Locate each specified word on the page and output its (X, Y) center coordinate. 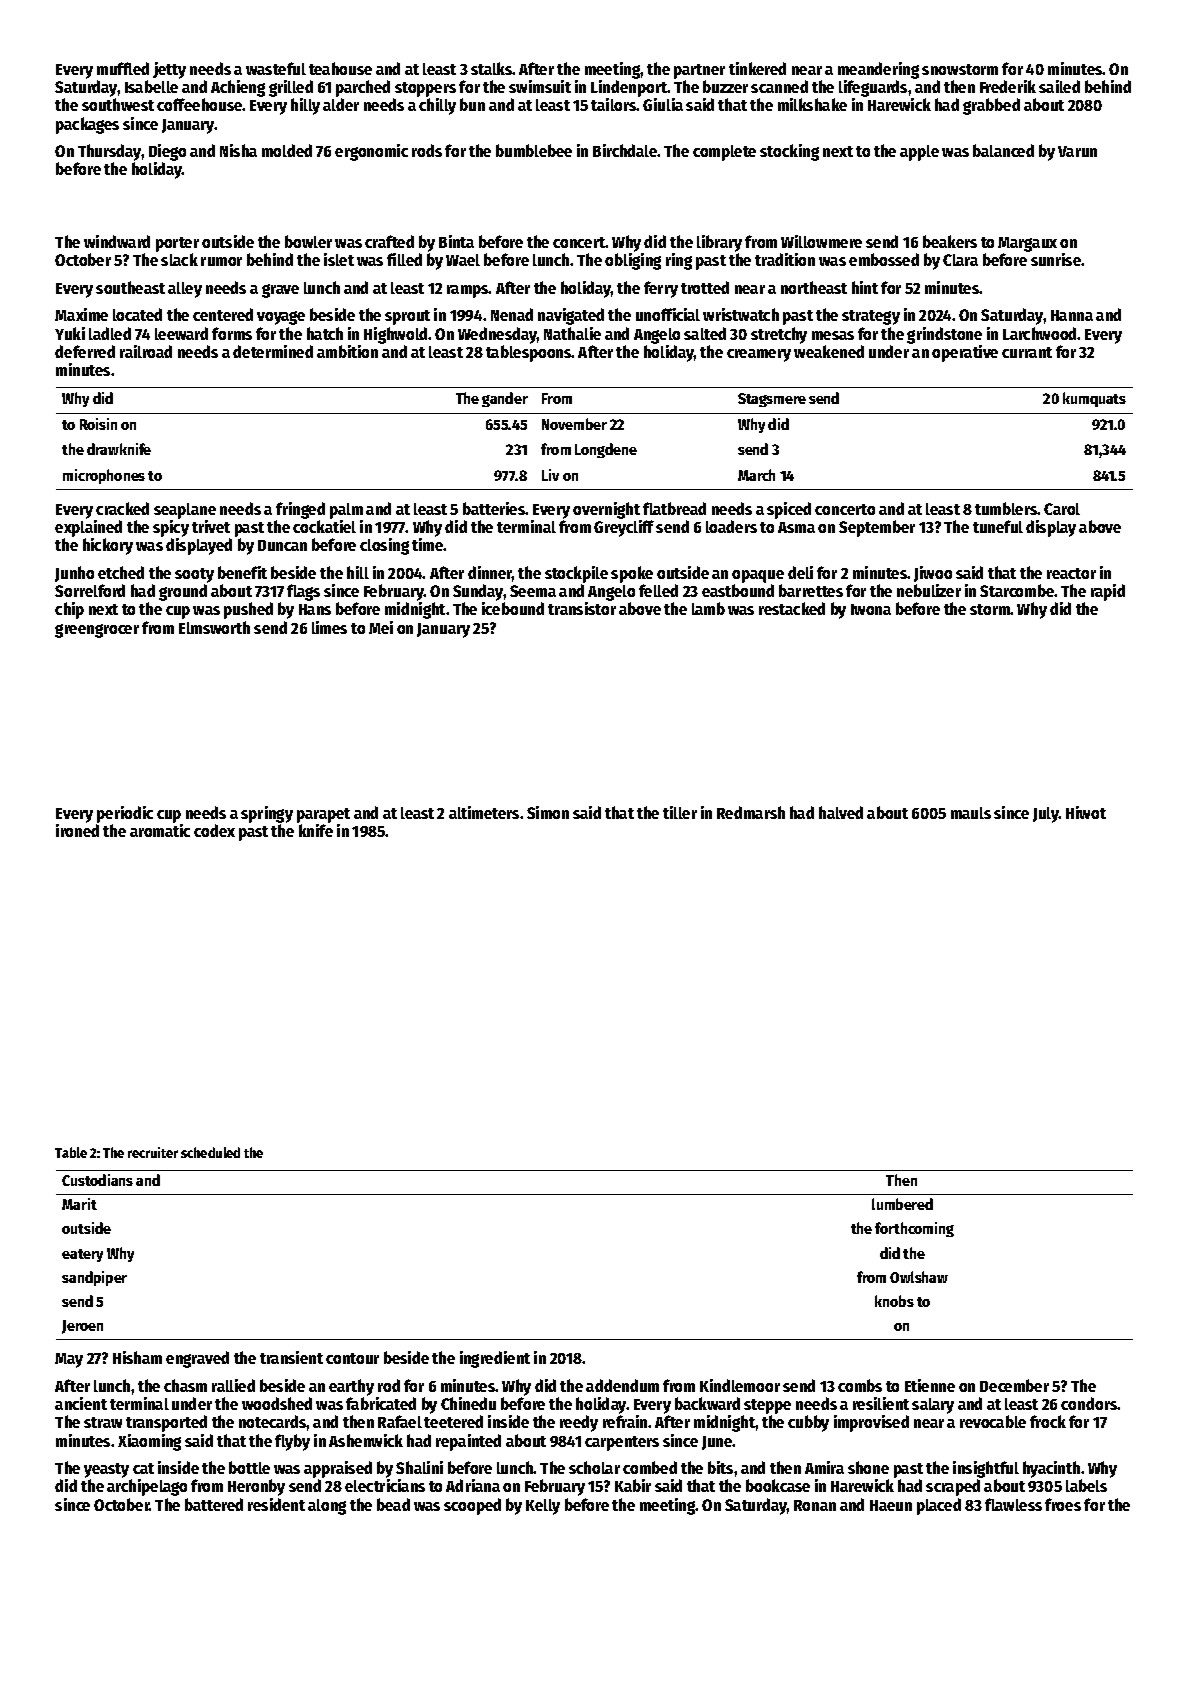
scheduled (210, 1152)
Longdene (606, 450)
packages (87, 125)
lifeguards (873, 88)
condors (1089, 1403)
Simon (548, 812)
